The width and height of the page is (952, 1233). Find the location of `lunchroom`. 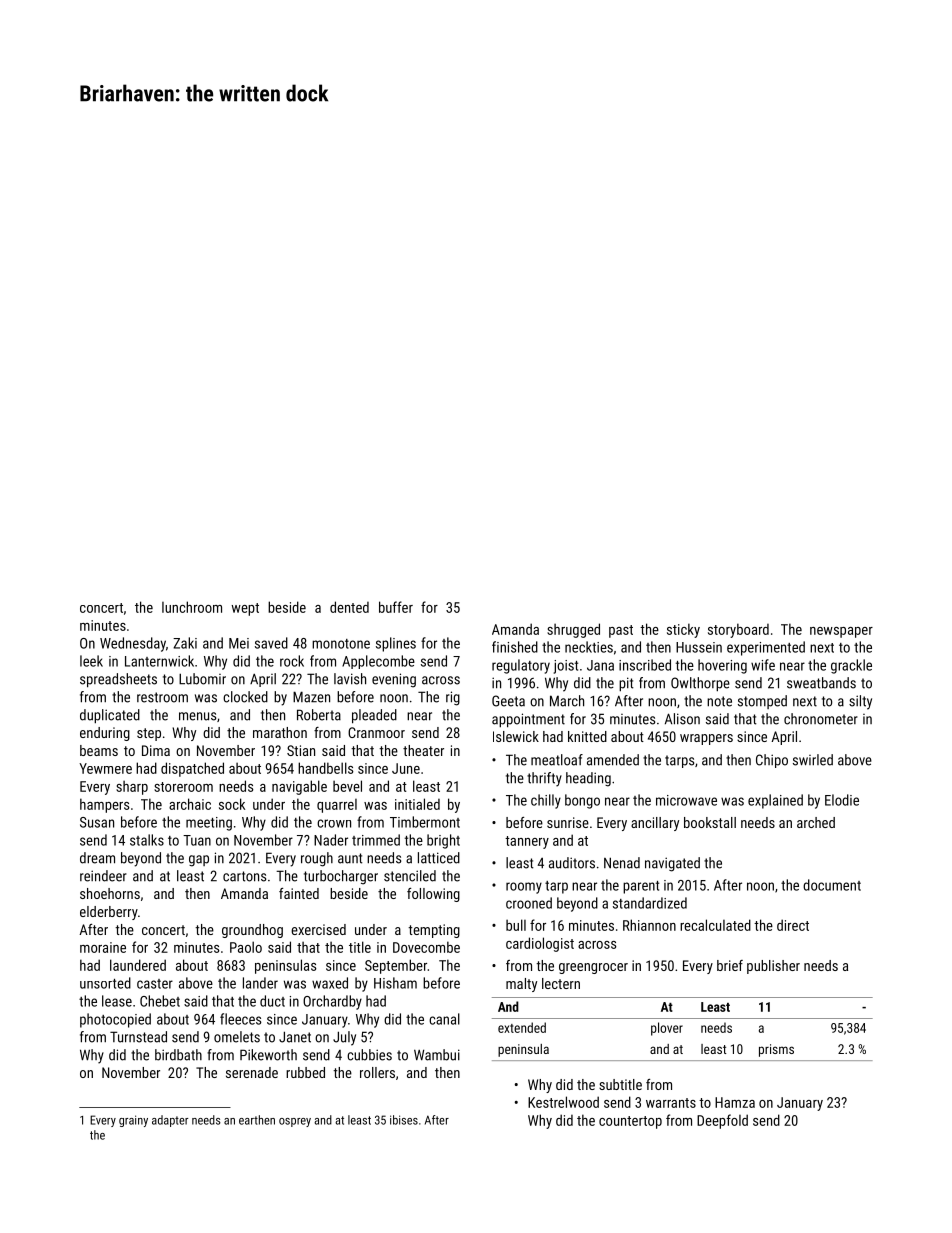

lunchroom is located at coordinates (192, 607).
